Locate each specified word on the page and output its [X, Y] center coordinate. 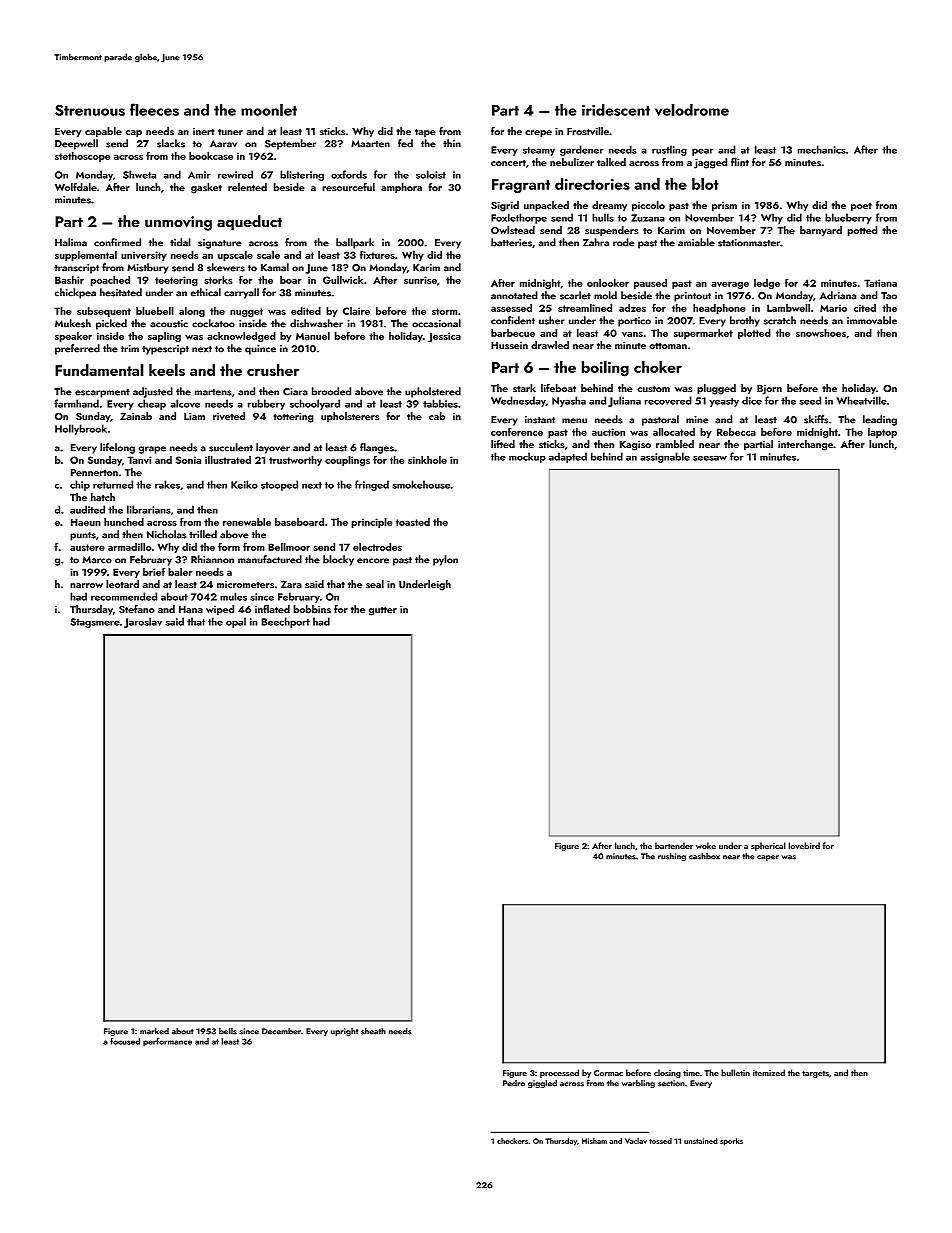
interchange [805, 445]
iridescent [616, 110]
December [281, 1031]
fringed [372, 485]
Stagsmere [95, 623]
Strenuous [90, 110]
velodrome [692, 109]
